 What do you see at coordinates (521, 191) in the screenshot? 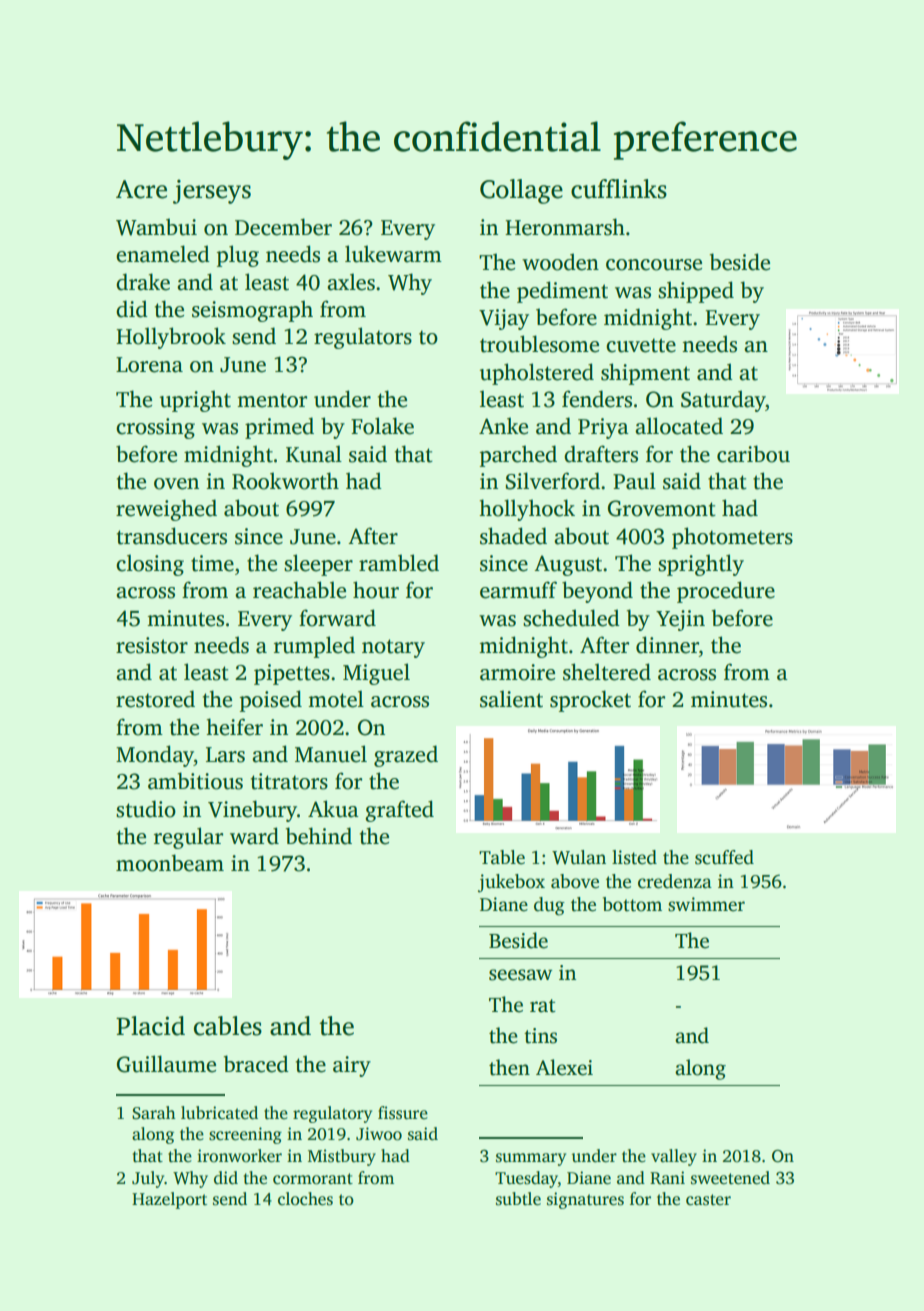
I see `Collage` at bounding box center [521, 191].
